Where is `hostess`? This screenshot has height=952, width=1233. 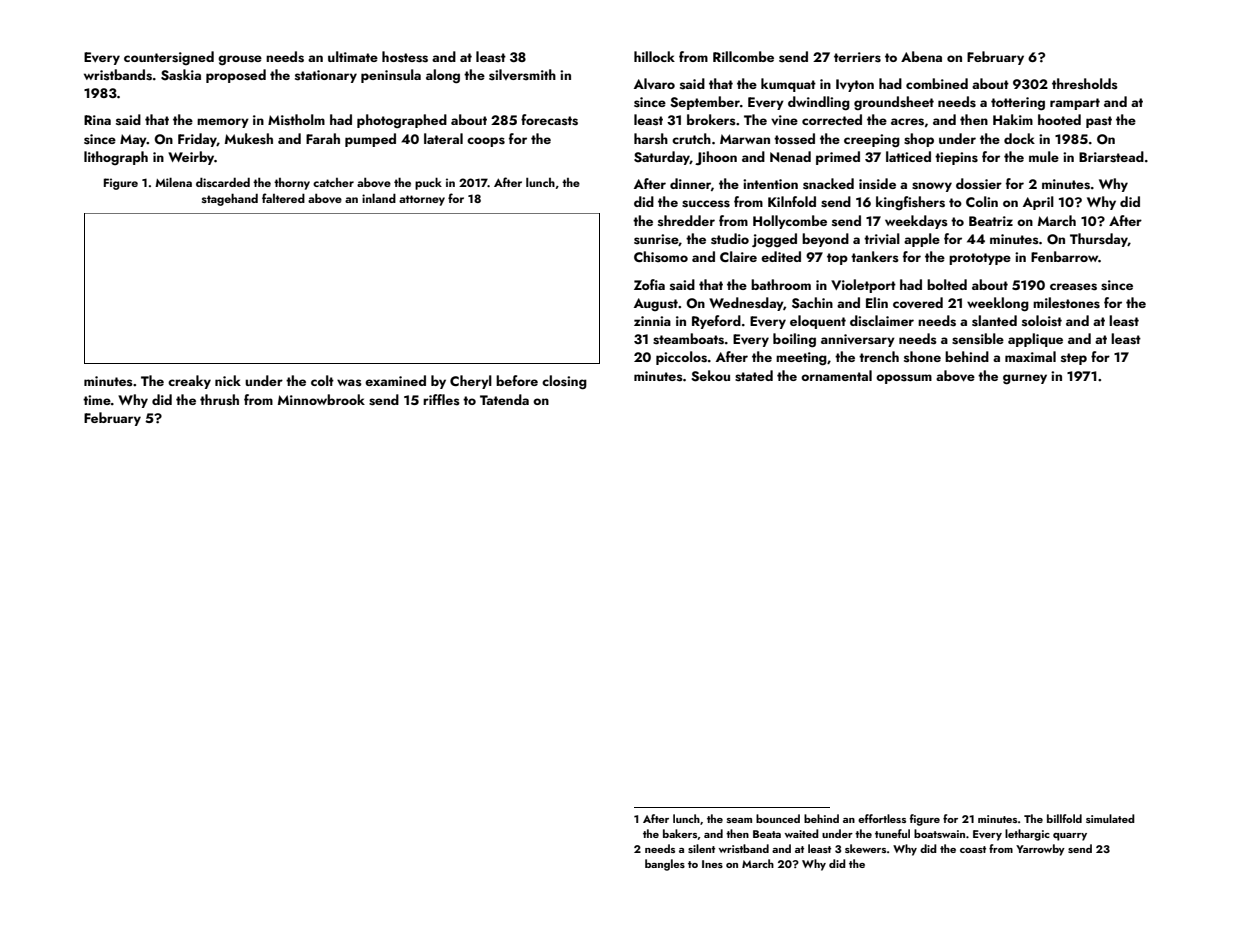 hostess is located at coordinates (405, 57).
